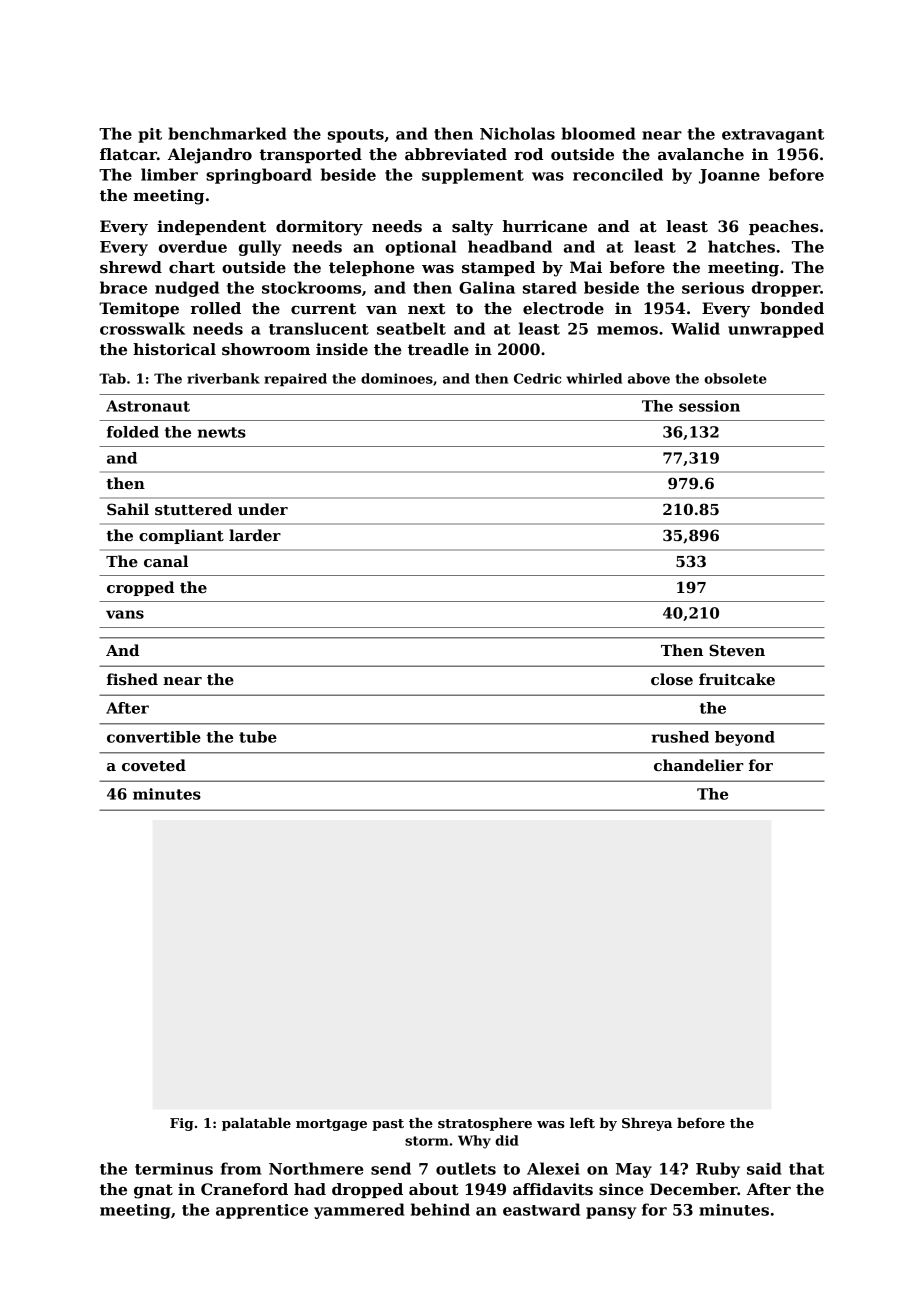  Describe the element at coordinates (182, 1124) in the image. I see `Fig` at that location.
